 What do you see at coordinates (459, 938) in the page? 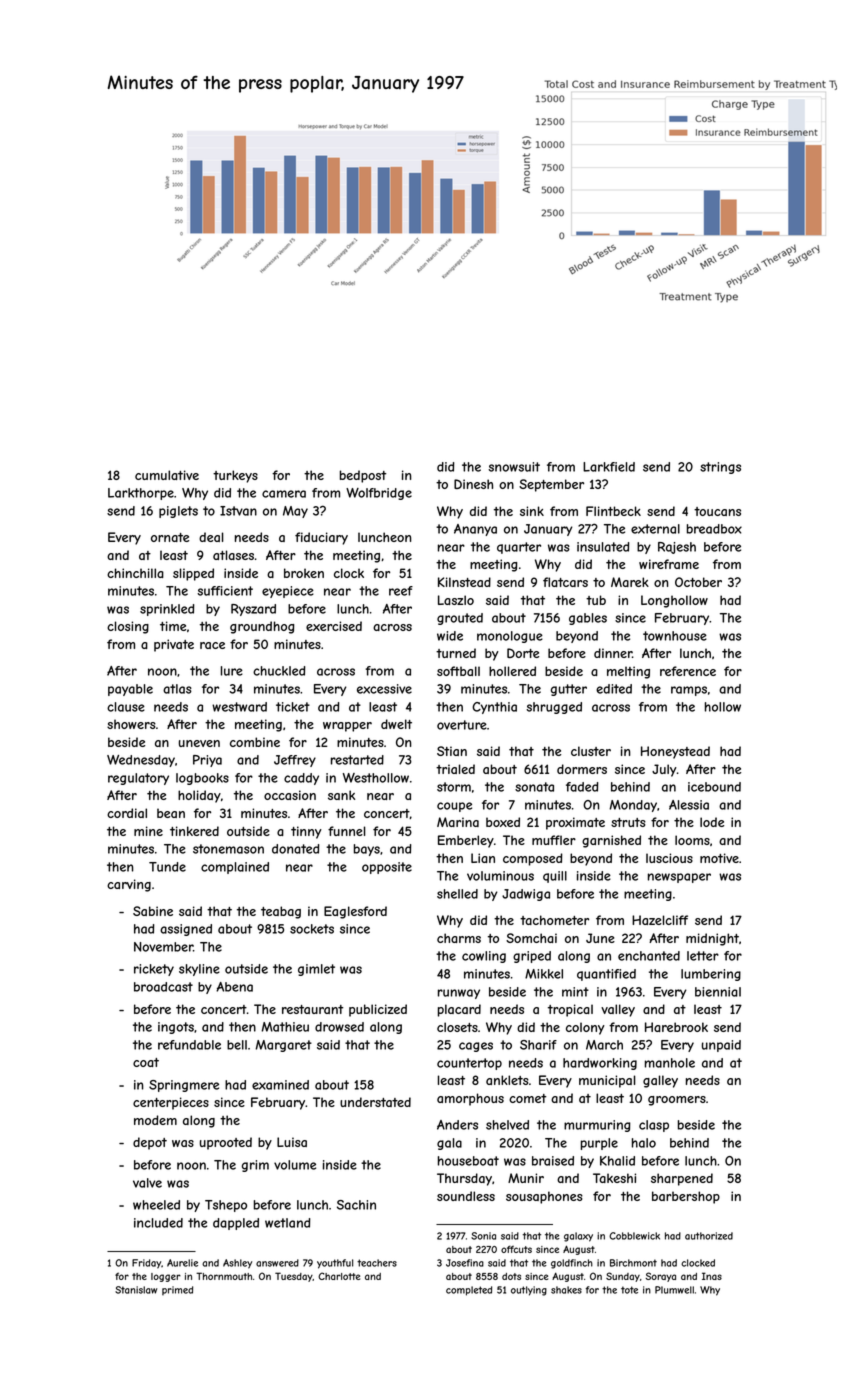
I see `charms` at bounding box center [459, 938].
